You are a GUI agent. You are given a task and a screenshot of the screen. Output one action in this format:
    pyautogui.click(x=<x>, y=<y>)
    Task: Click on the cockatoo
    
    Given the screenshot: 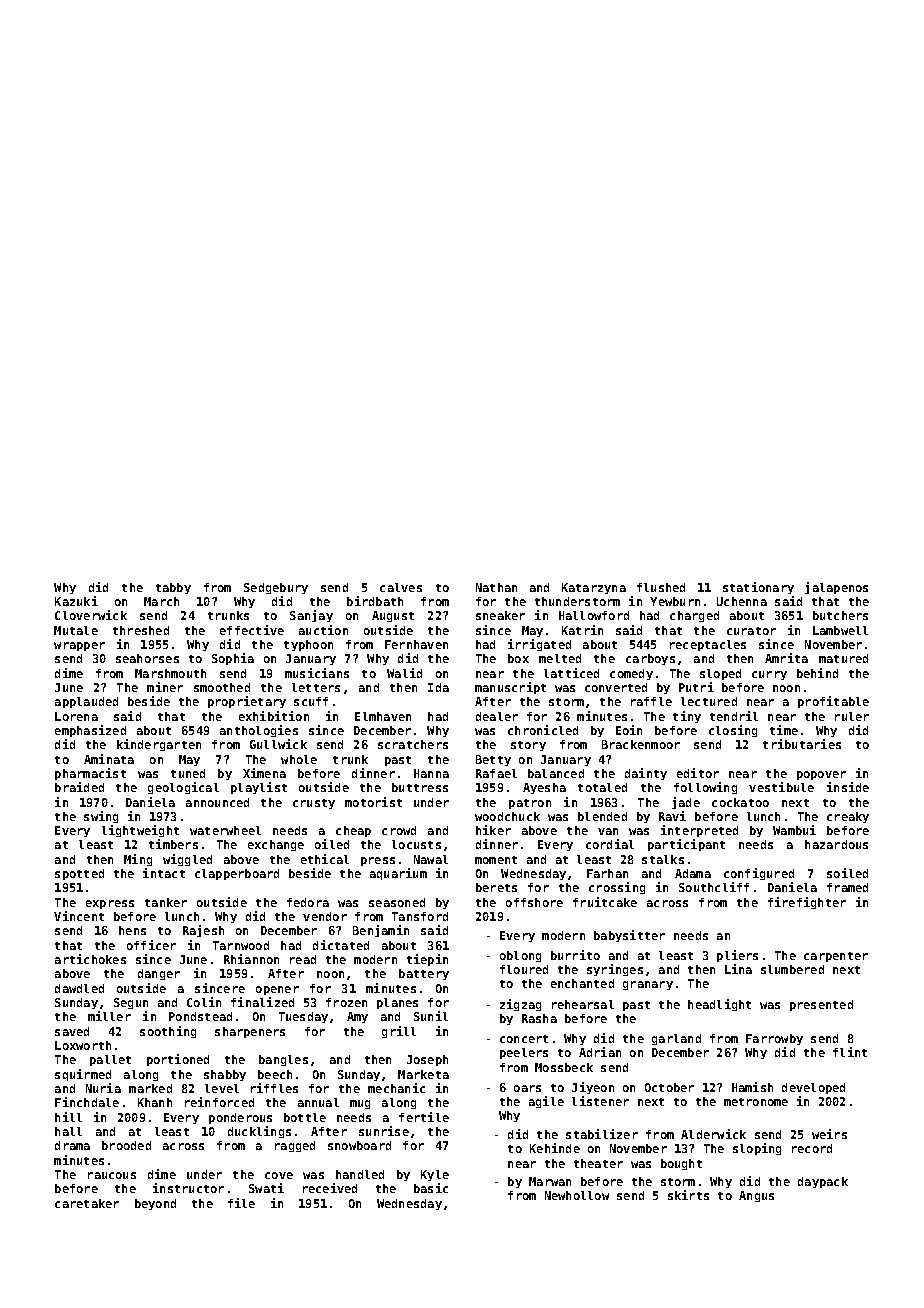 What is the action you would take?
    pyautogui.click(x=740, y=802)
